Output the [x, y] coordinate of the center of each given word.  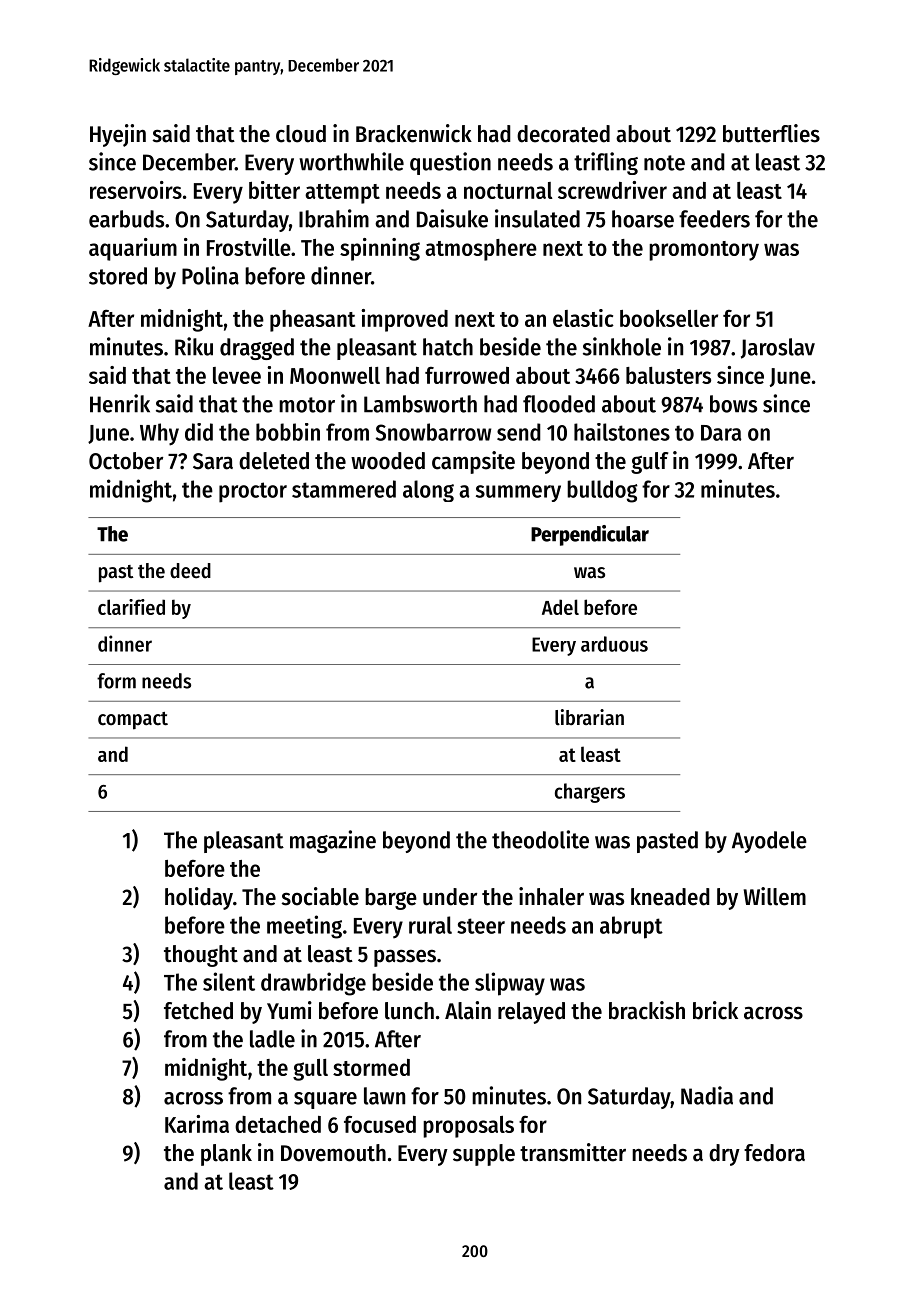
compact [133, 721]
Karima [197, 1124]
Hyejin [118, 135]
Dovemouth [333, 1153]
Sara [213, 461]
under [450, 897]
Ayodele [769, 842]
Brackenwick [414, 133]
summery [518, 493]
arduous [614, 644]
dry [724, 1155]
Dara [721, 433]
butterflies [771, 133]
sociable [320, 896]
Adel [560, 607]
